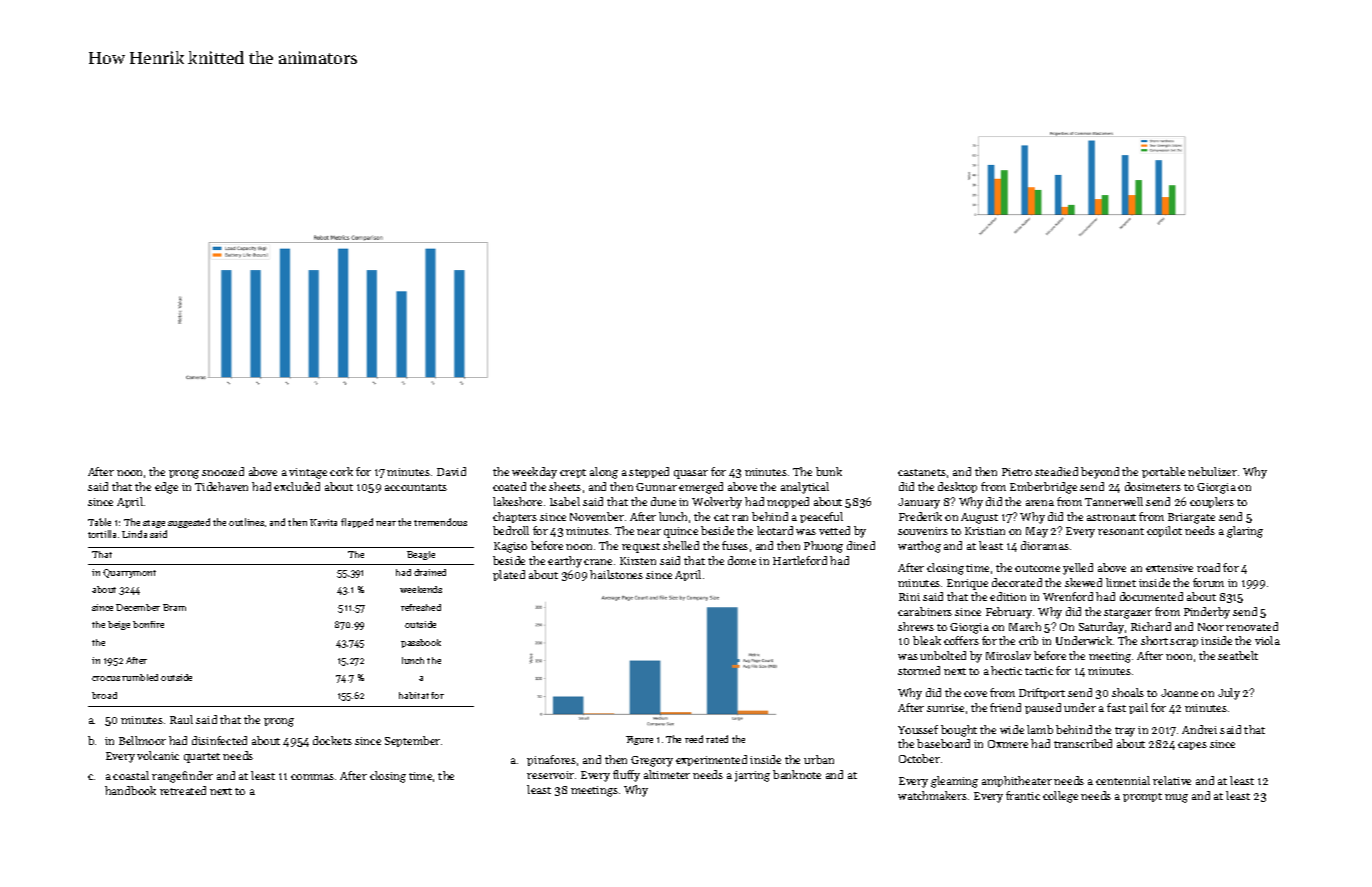 The height and width of the screenshot is (887, 1372). What do you see at coordinates (414, 695) in the screenshot?
I see `habitat` at bounding box center [414, 695].
